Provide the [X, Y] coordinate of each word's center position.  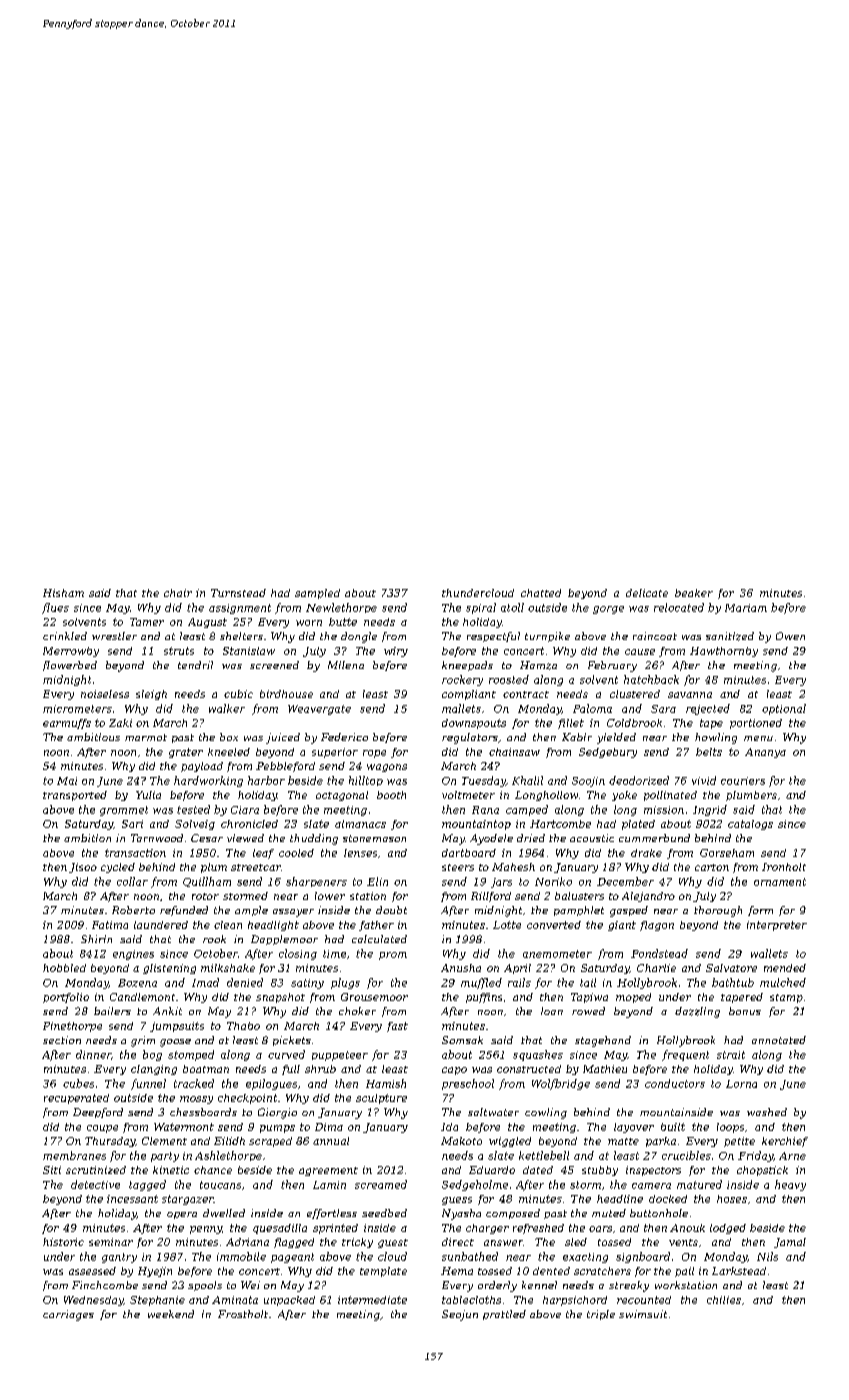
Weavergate [319, 710]
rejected [708, 709]
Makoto [461, 1141]
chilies [724, 1300]
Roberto [133, 910]
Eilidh [229, 1141]
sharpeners [316, 882]
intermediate [372, 1300]
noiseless [105, 694]
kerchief [785, 1142]
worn [309, 623]
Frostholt [243, 1314]
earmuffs [67, 724]
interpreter [777, 926]
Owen [790, 636]
